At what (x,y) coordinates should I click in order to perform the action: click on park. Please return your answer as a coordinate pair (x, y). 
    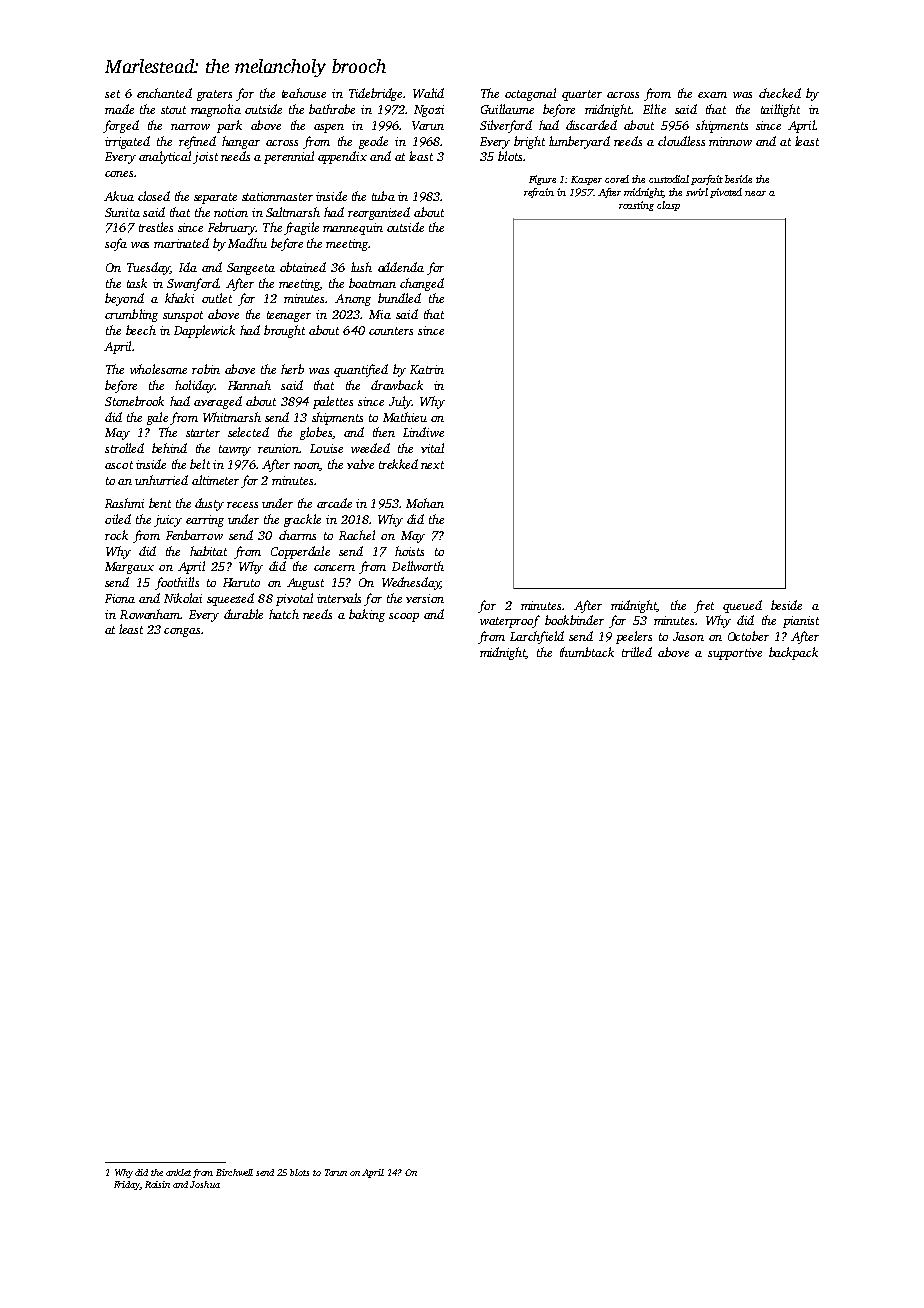
    Looking at the image, I should click on (229, 126).
